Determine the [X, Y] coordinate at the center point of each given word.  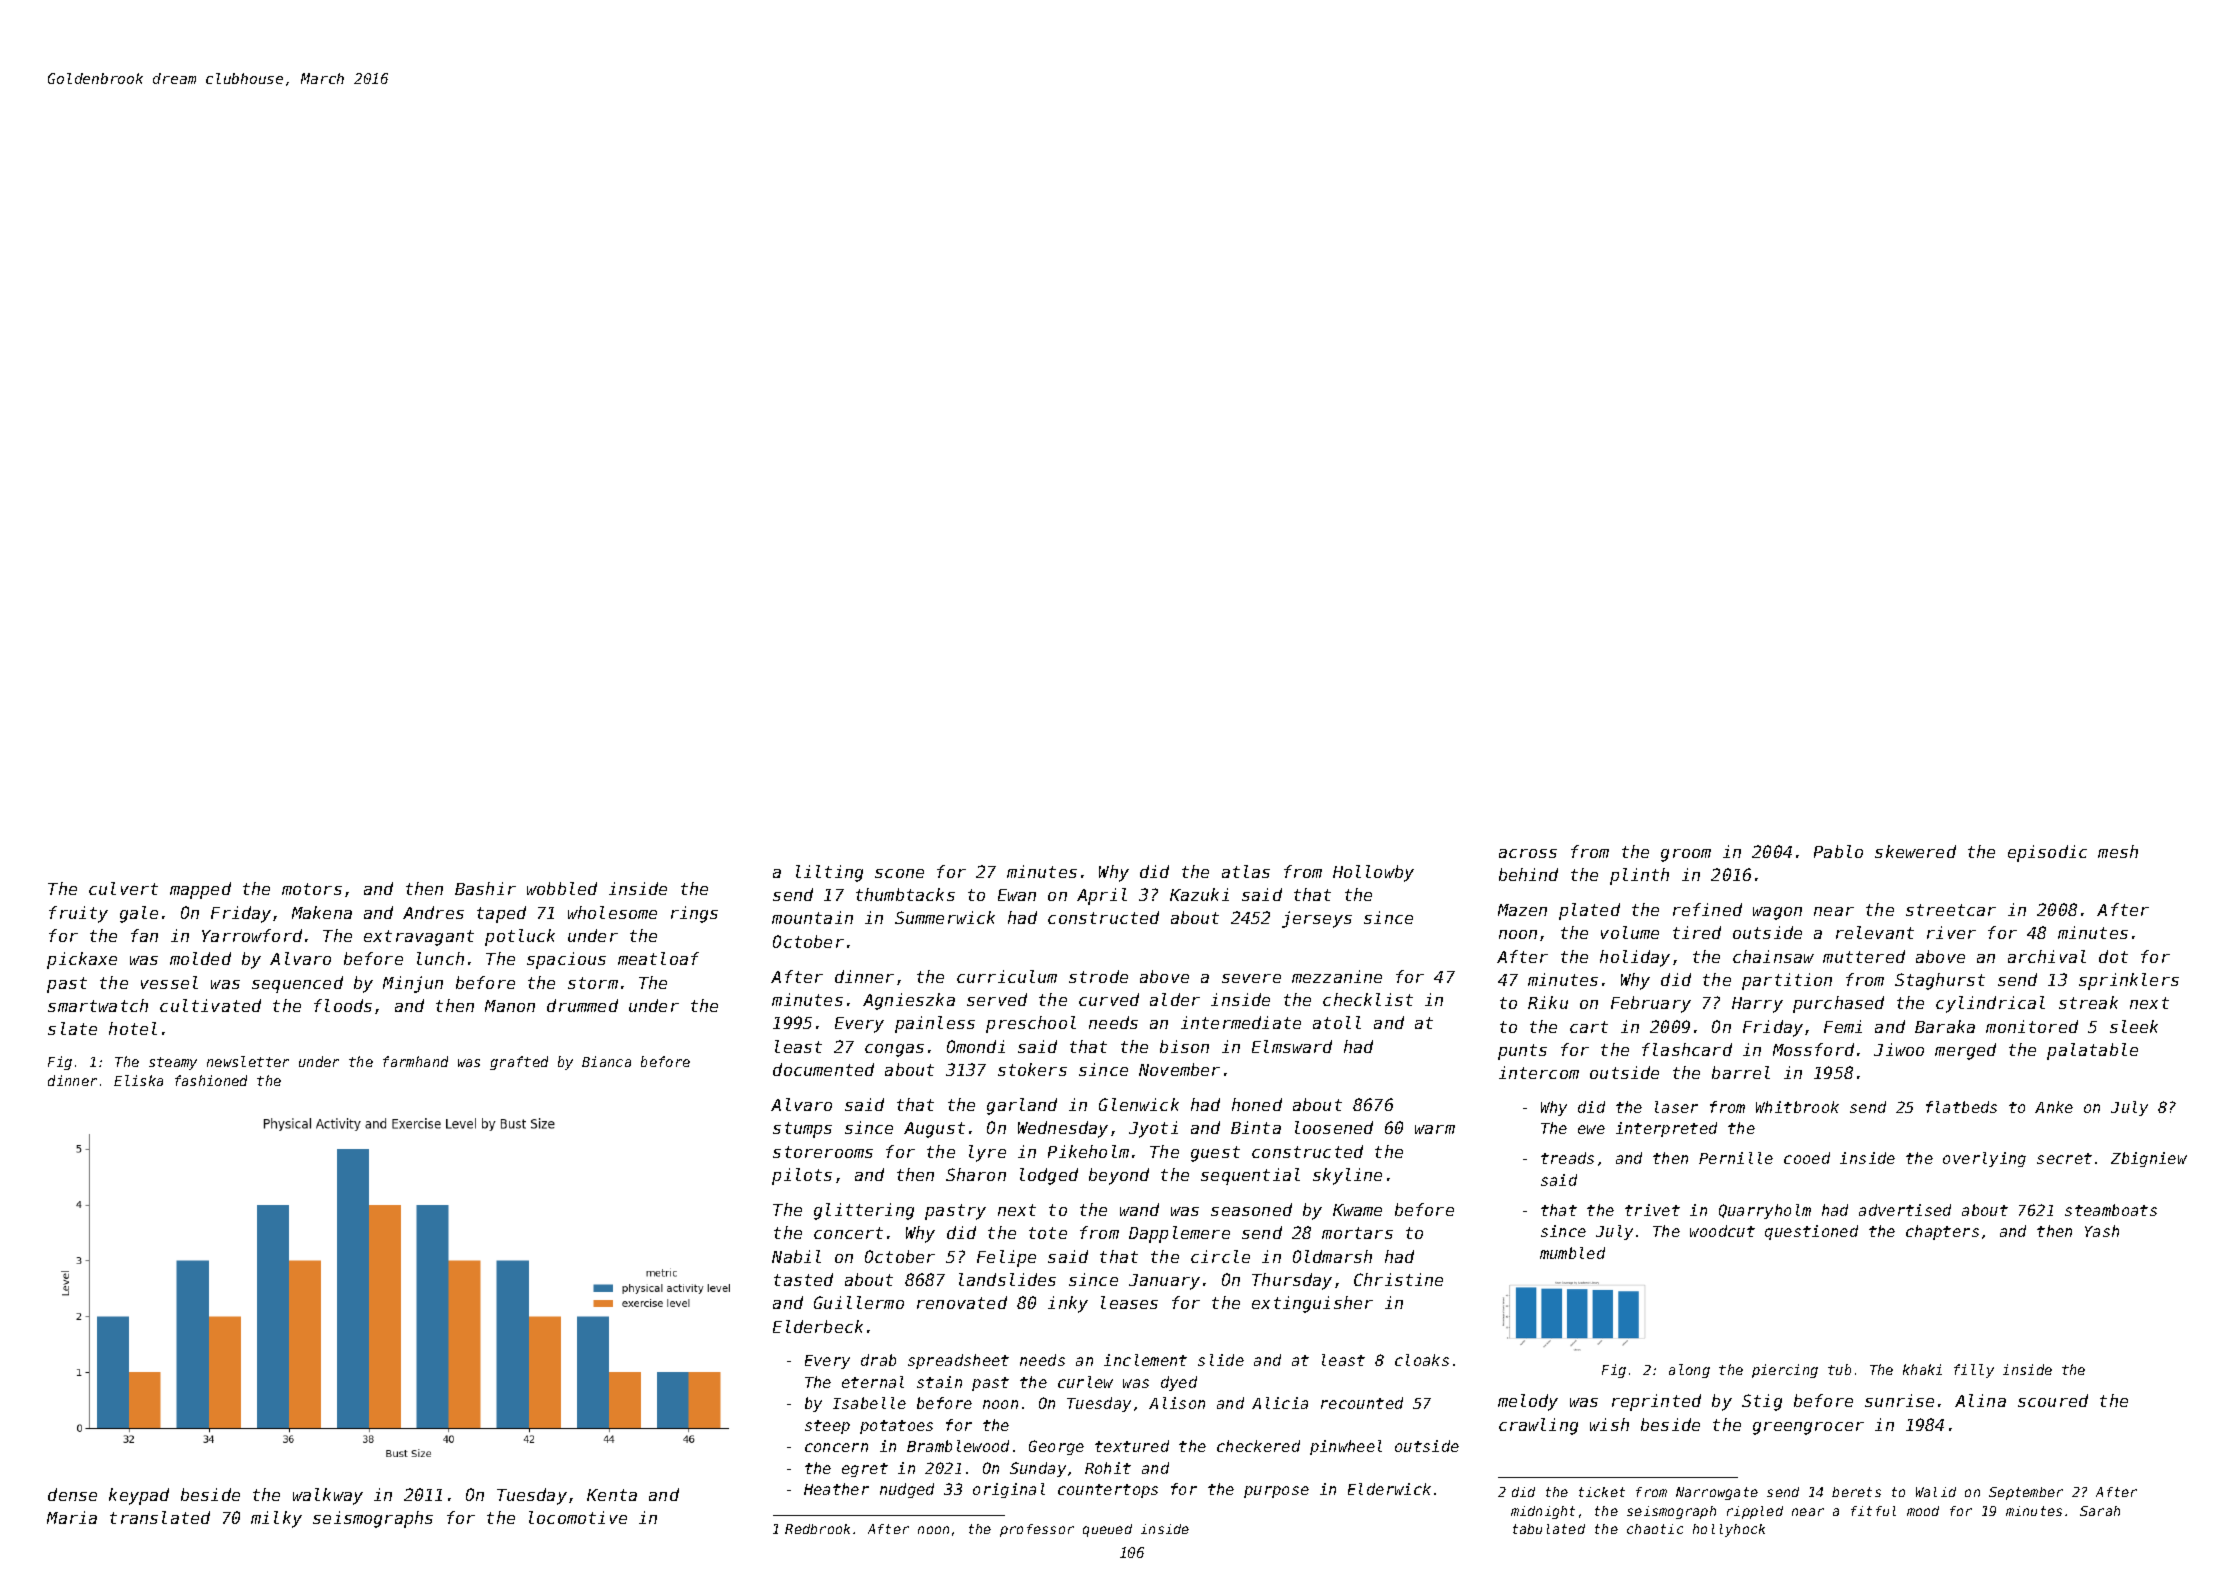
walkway [328, 1496]
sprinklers [2129, 981]
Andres [433, 912]
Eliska [138, 1080]
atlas [1246, 871]
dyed [1179, 1383]
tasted [803, 1279]
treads [1567, 1158]
